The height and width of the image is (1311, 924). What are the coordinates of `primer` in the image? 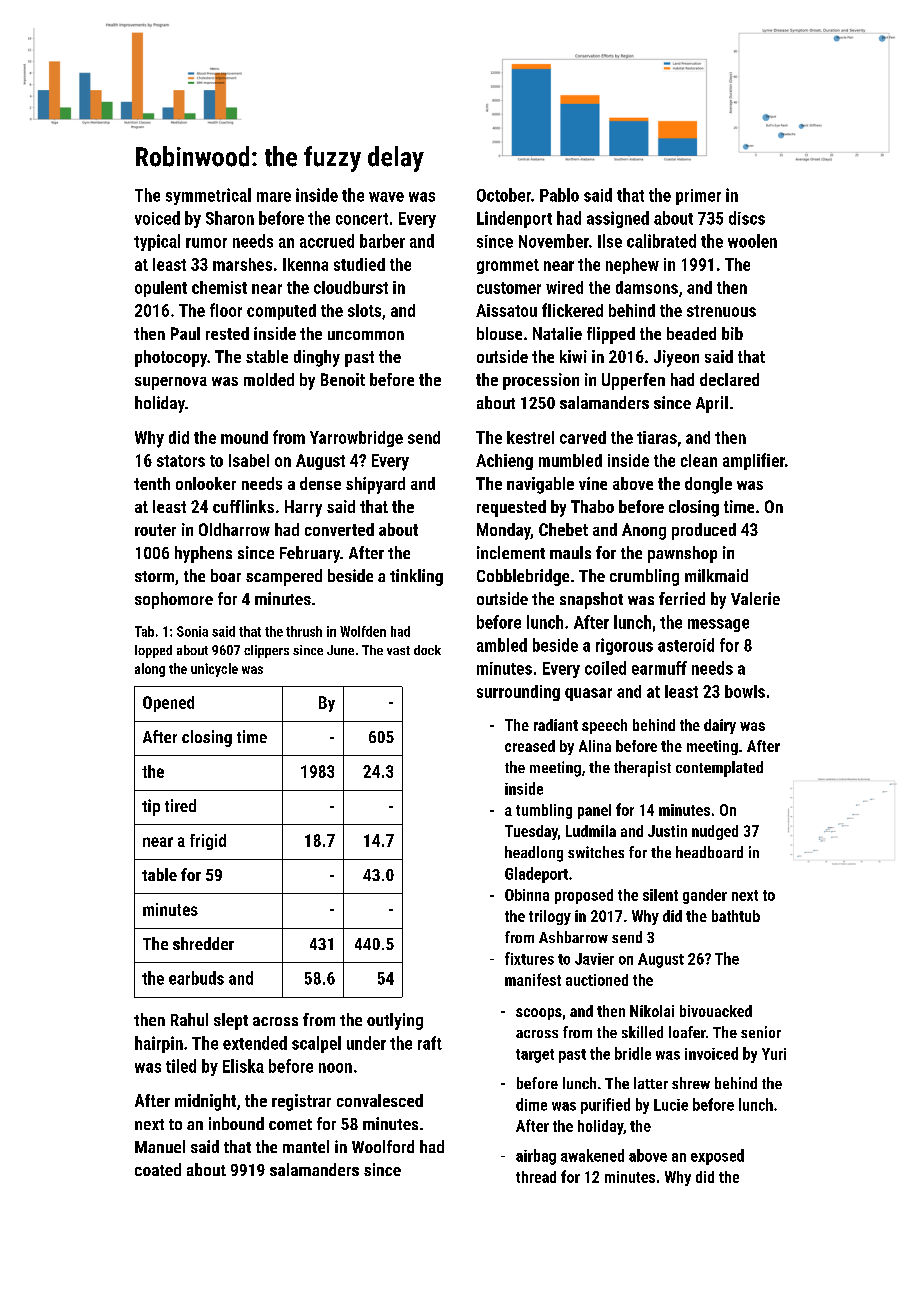 It's located at (698, 197).
